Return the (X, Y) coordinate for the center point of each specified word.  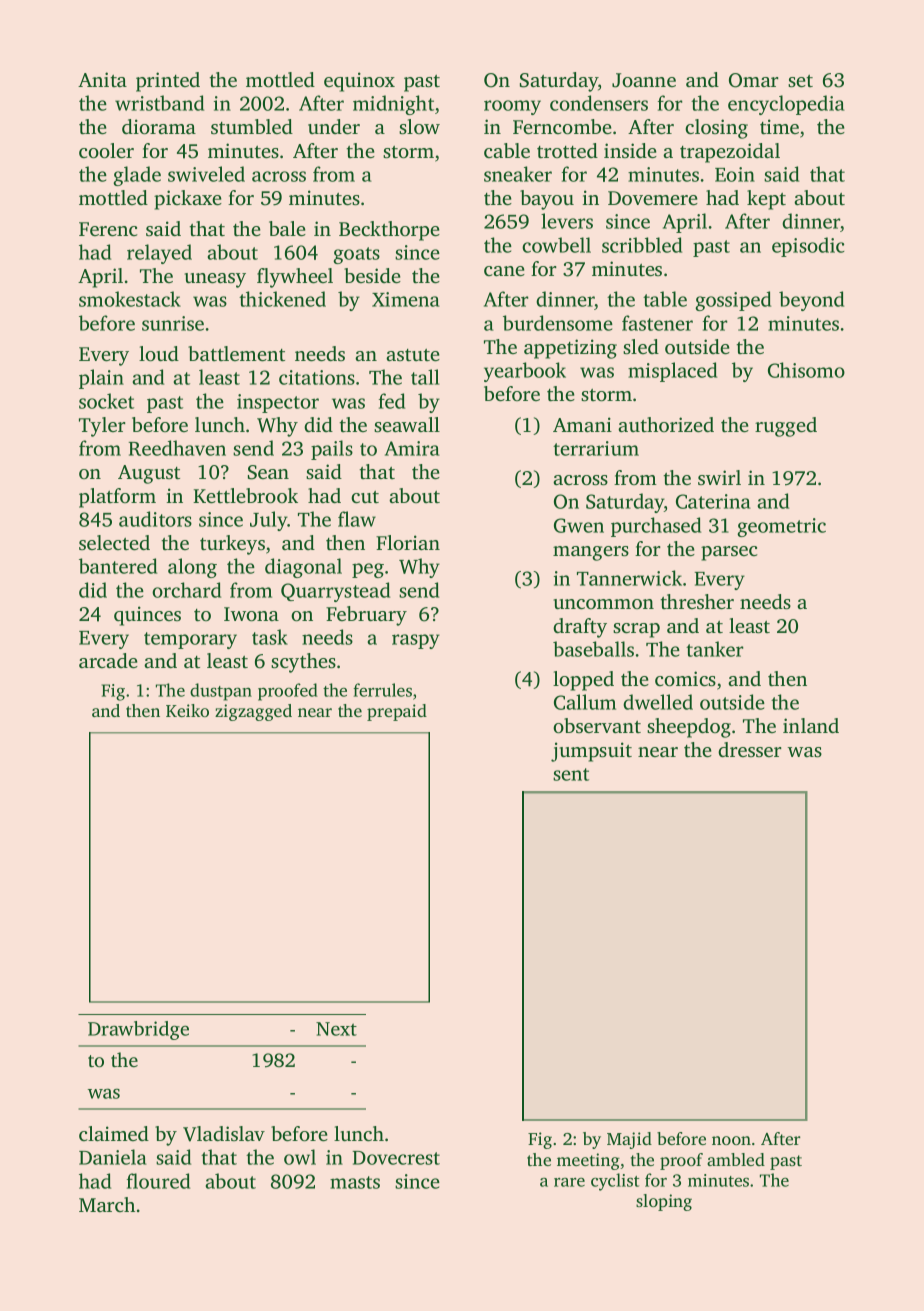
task (270, 637)
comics (685, 678)
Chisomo (806, 370)
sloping (664, 1202)
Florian (408, 542)
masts (355, 1182)
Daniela (113, 1157)
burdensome (558, 323)
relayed (159, 254)
